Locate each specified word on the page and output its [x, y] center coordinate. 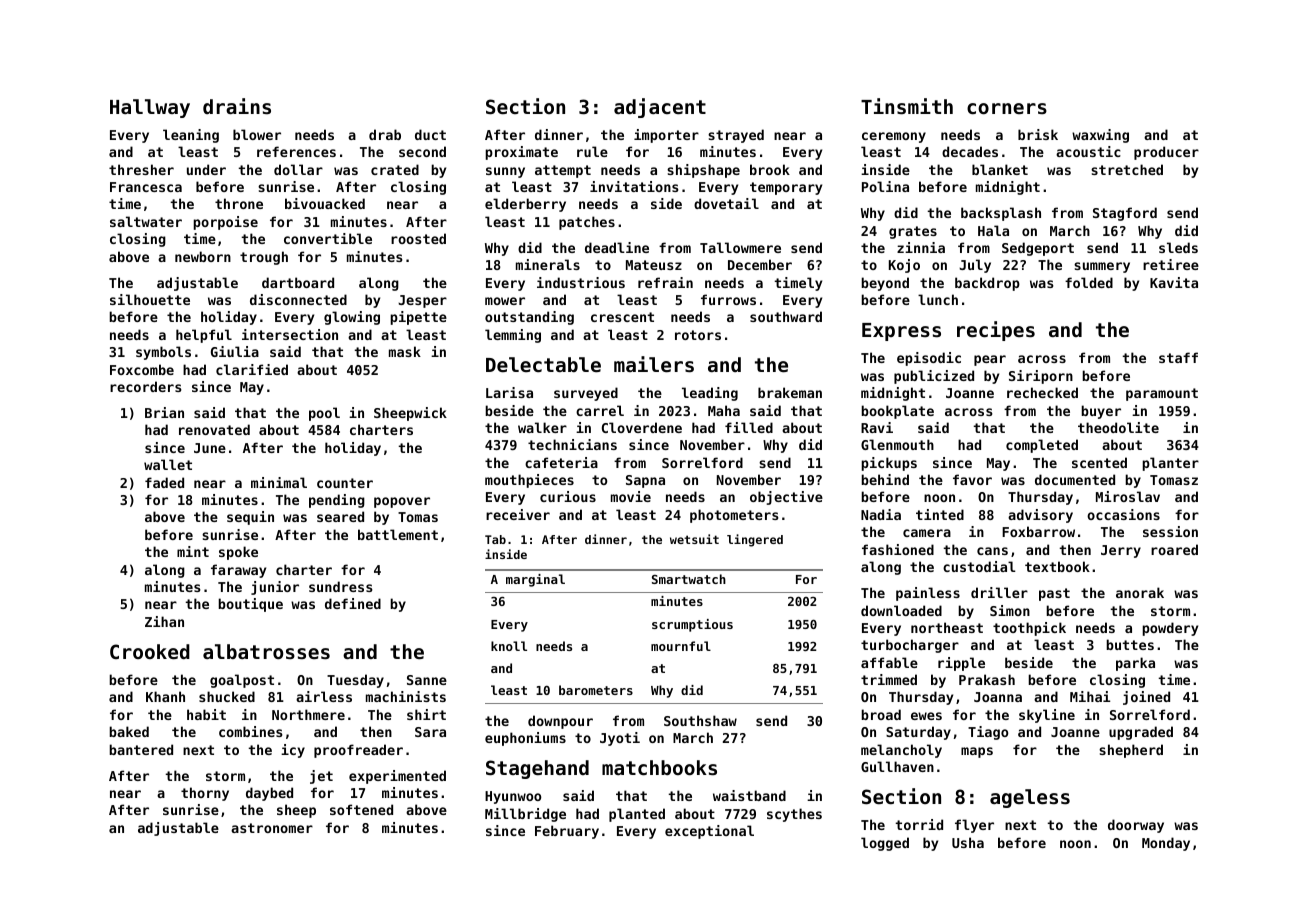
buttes [1130, 644]
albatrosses [266, 652]
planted [637, 815]
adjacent [660, 108]
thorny [205, 794]
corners [1007, 108]
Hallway [150, 108]
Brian [164, 412]
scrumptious [692, 625]
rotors [698, 335]
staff [1178, 357]
